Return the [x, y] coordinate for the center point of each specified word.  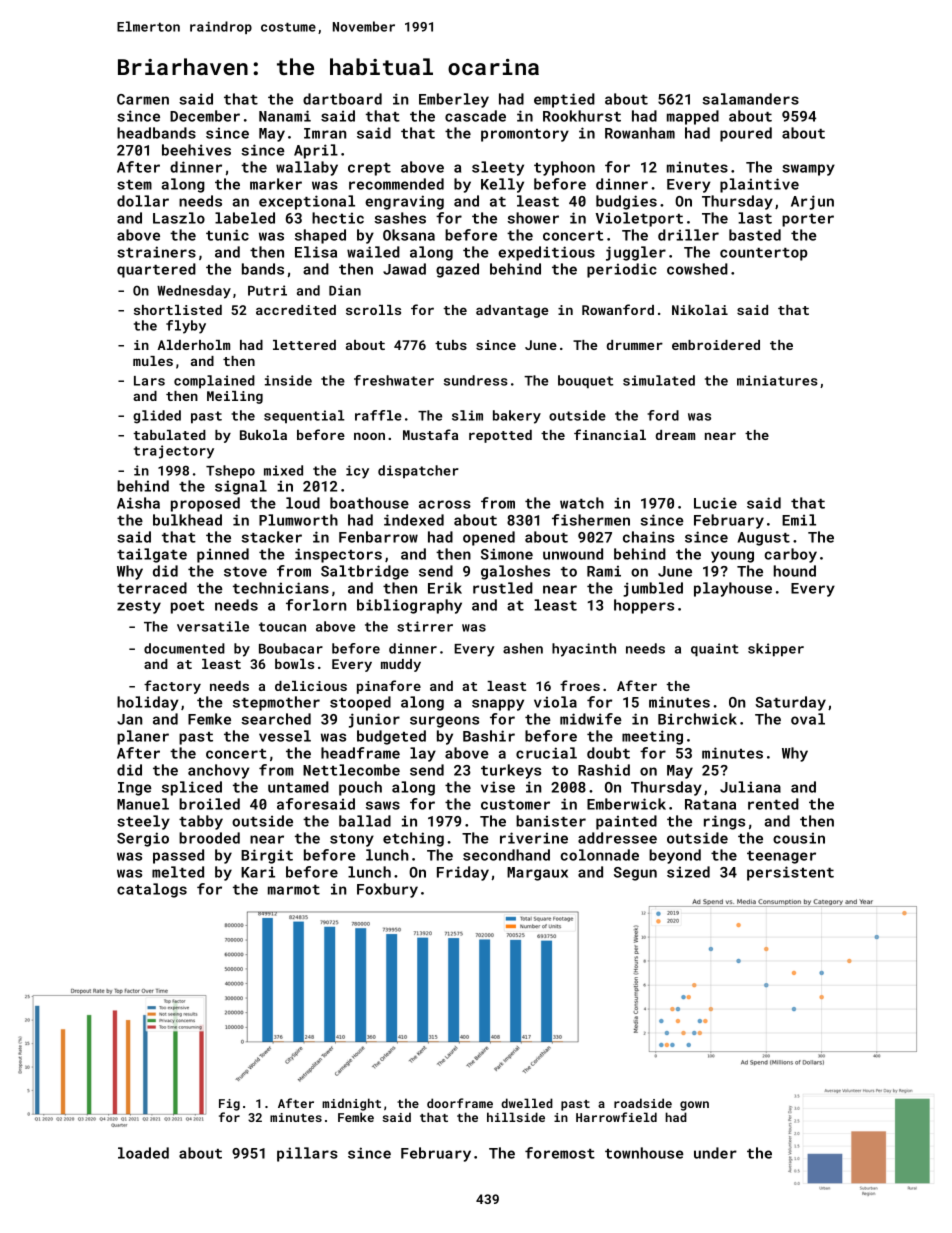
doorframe [460, 1103]
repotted [500, 436]
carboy [790, 555]
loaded [143, 1153]
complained [214, 381]
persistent [790, 873]
